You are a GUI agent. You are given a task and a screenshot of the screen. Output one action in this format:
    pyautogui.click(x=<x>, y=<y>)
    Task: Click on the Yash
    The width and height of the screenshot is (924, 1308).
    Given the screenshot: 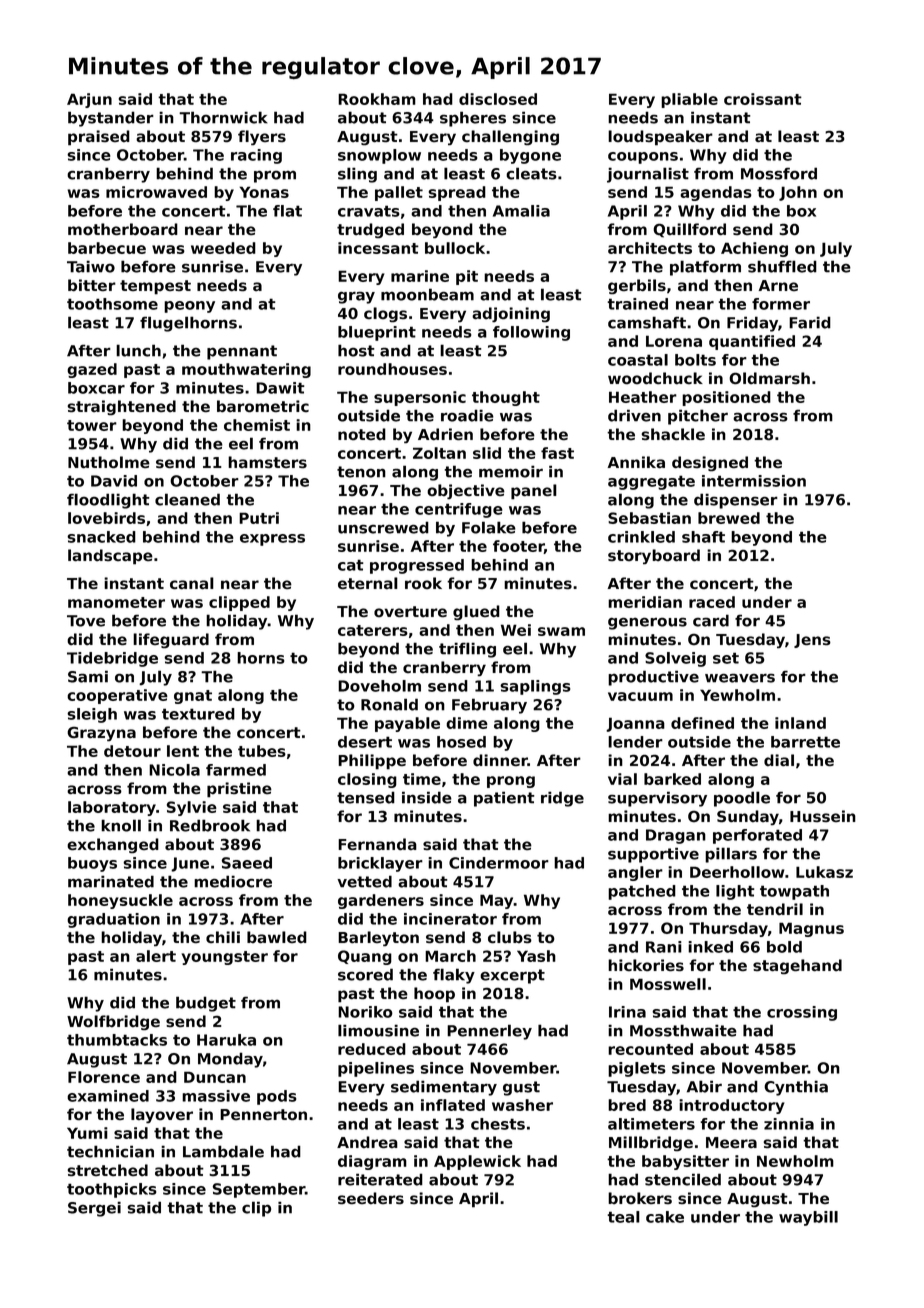 What is the action you would take?
    pyautogui.click(x=536, y=956)
